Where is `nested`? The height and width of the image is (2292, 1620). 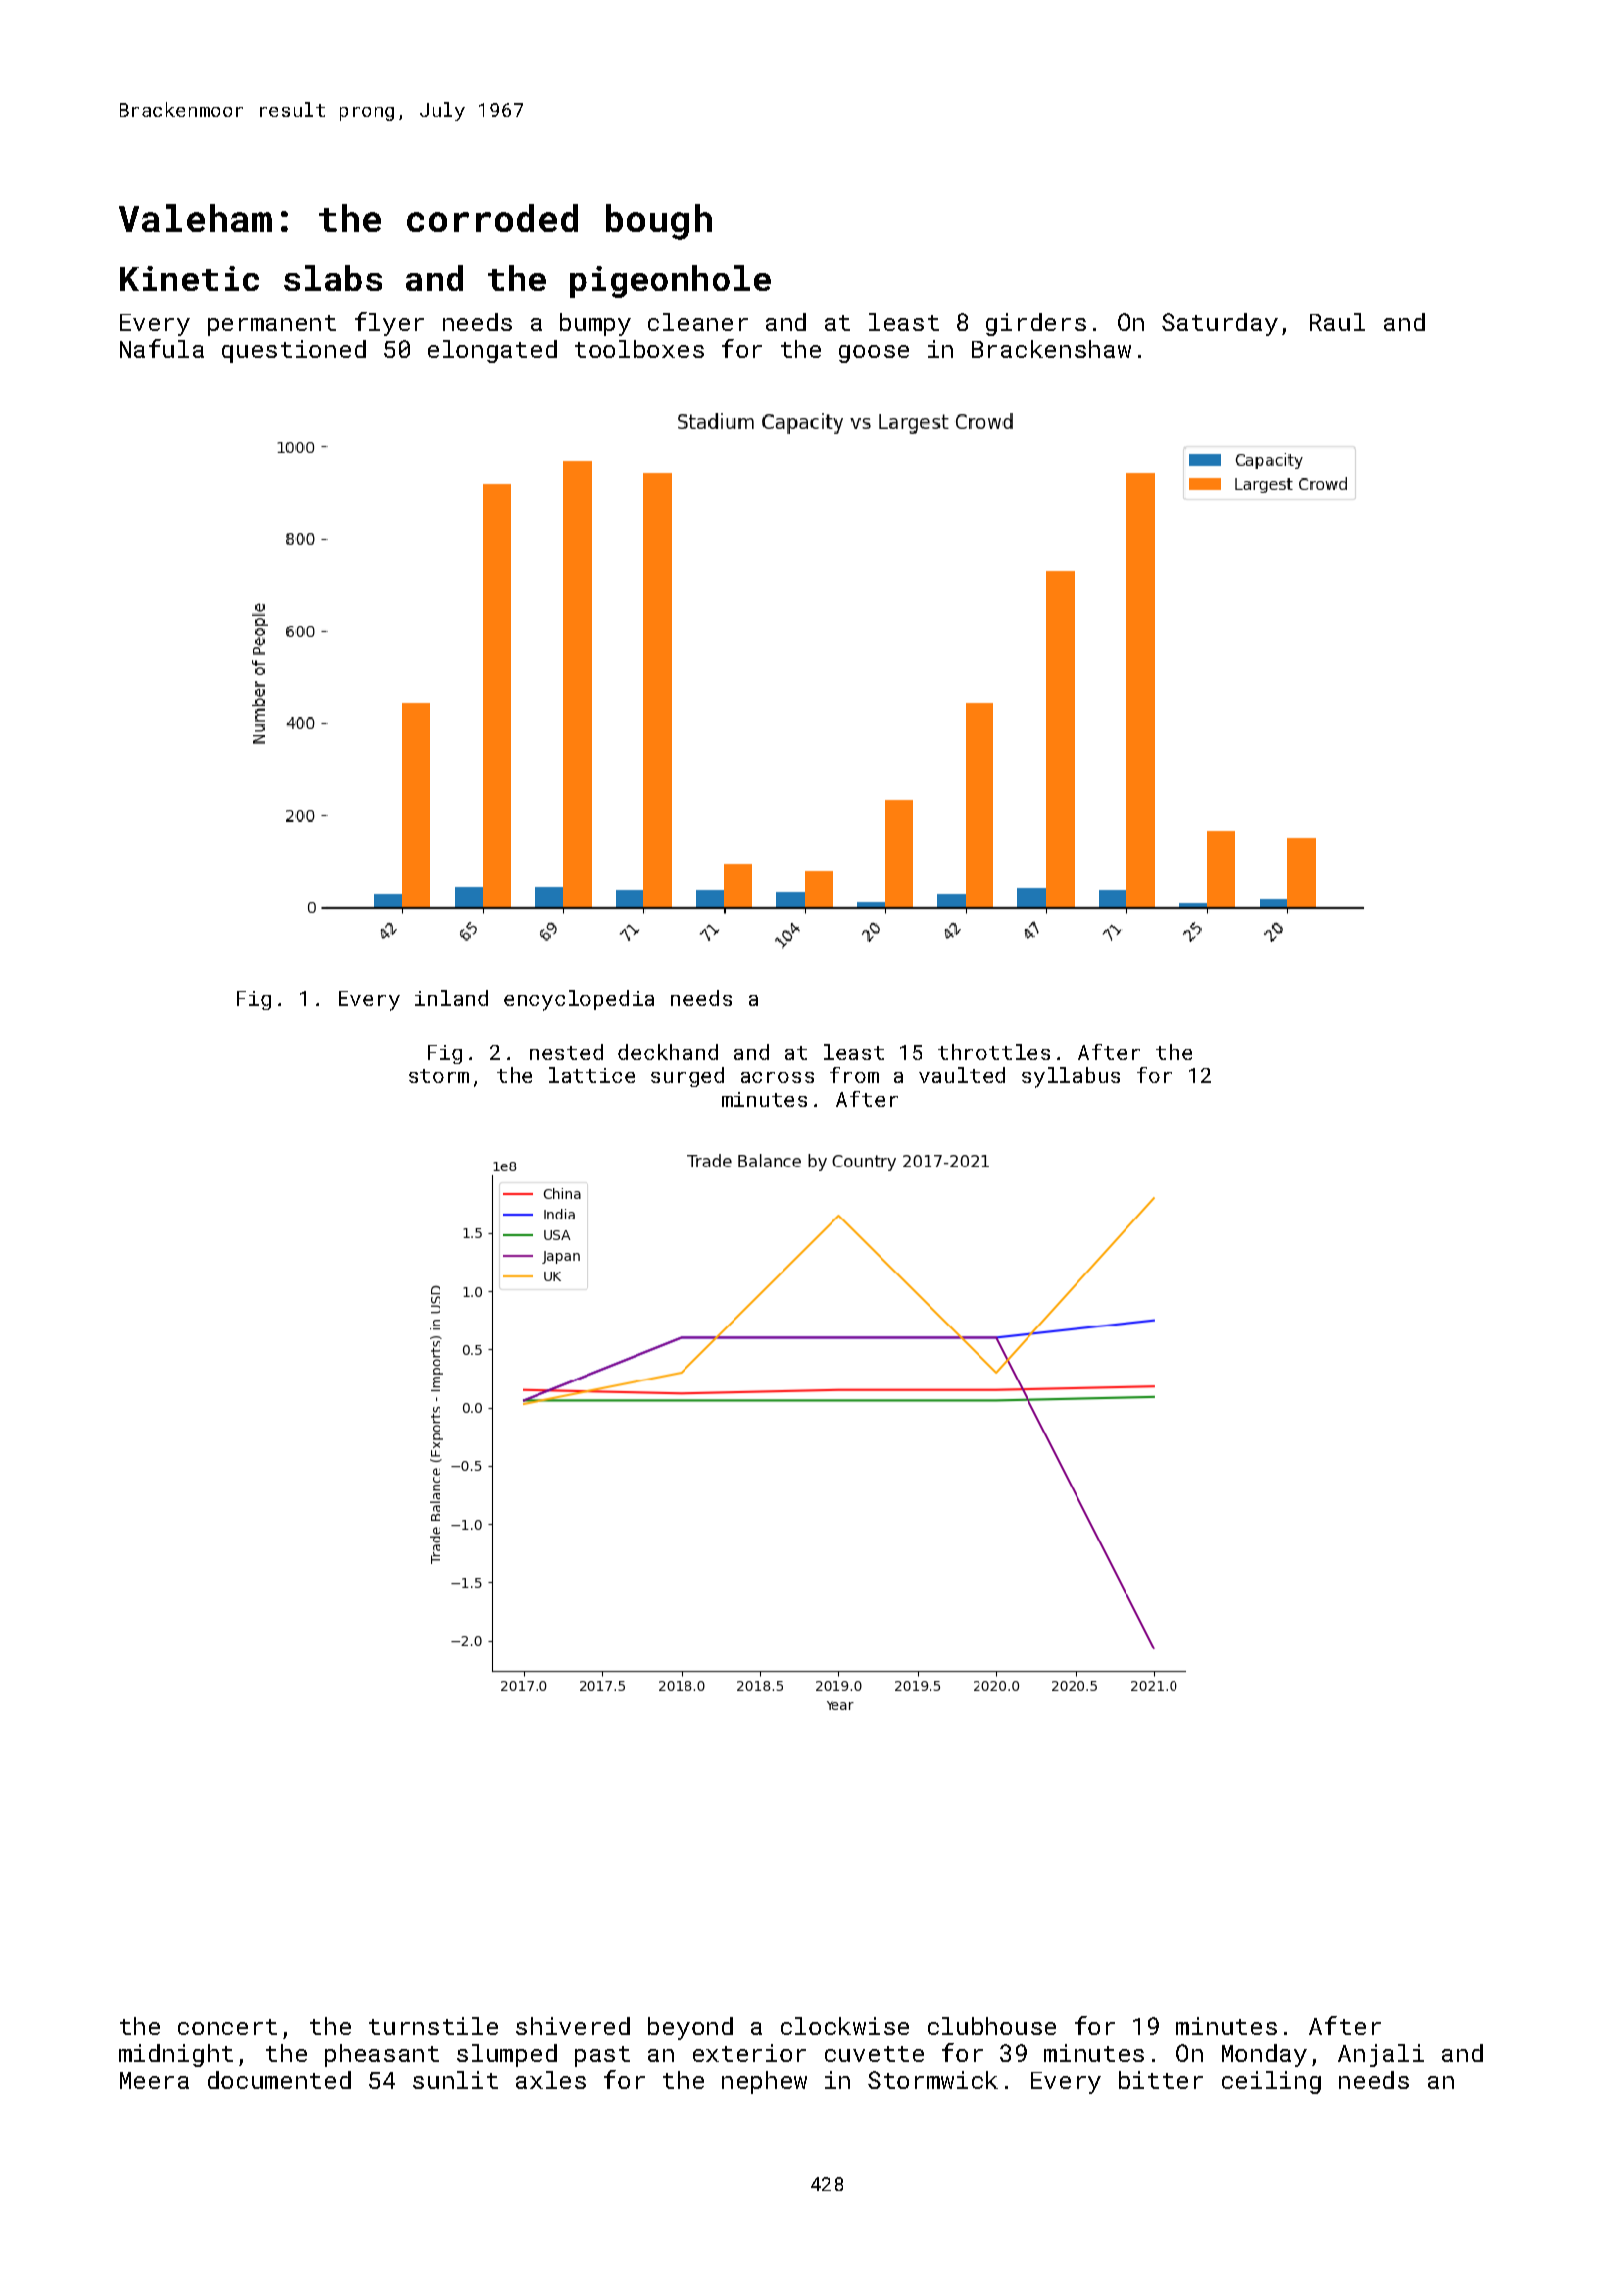 nested is located at coordinates (566, 1052).
